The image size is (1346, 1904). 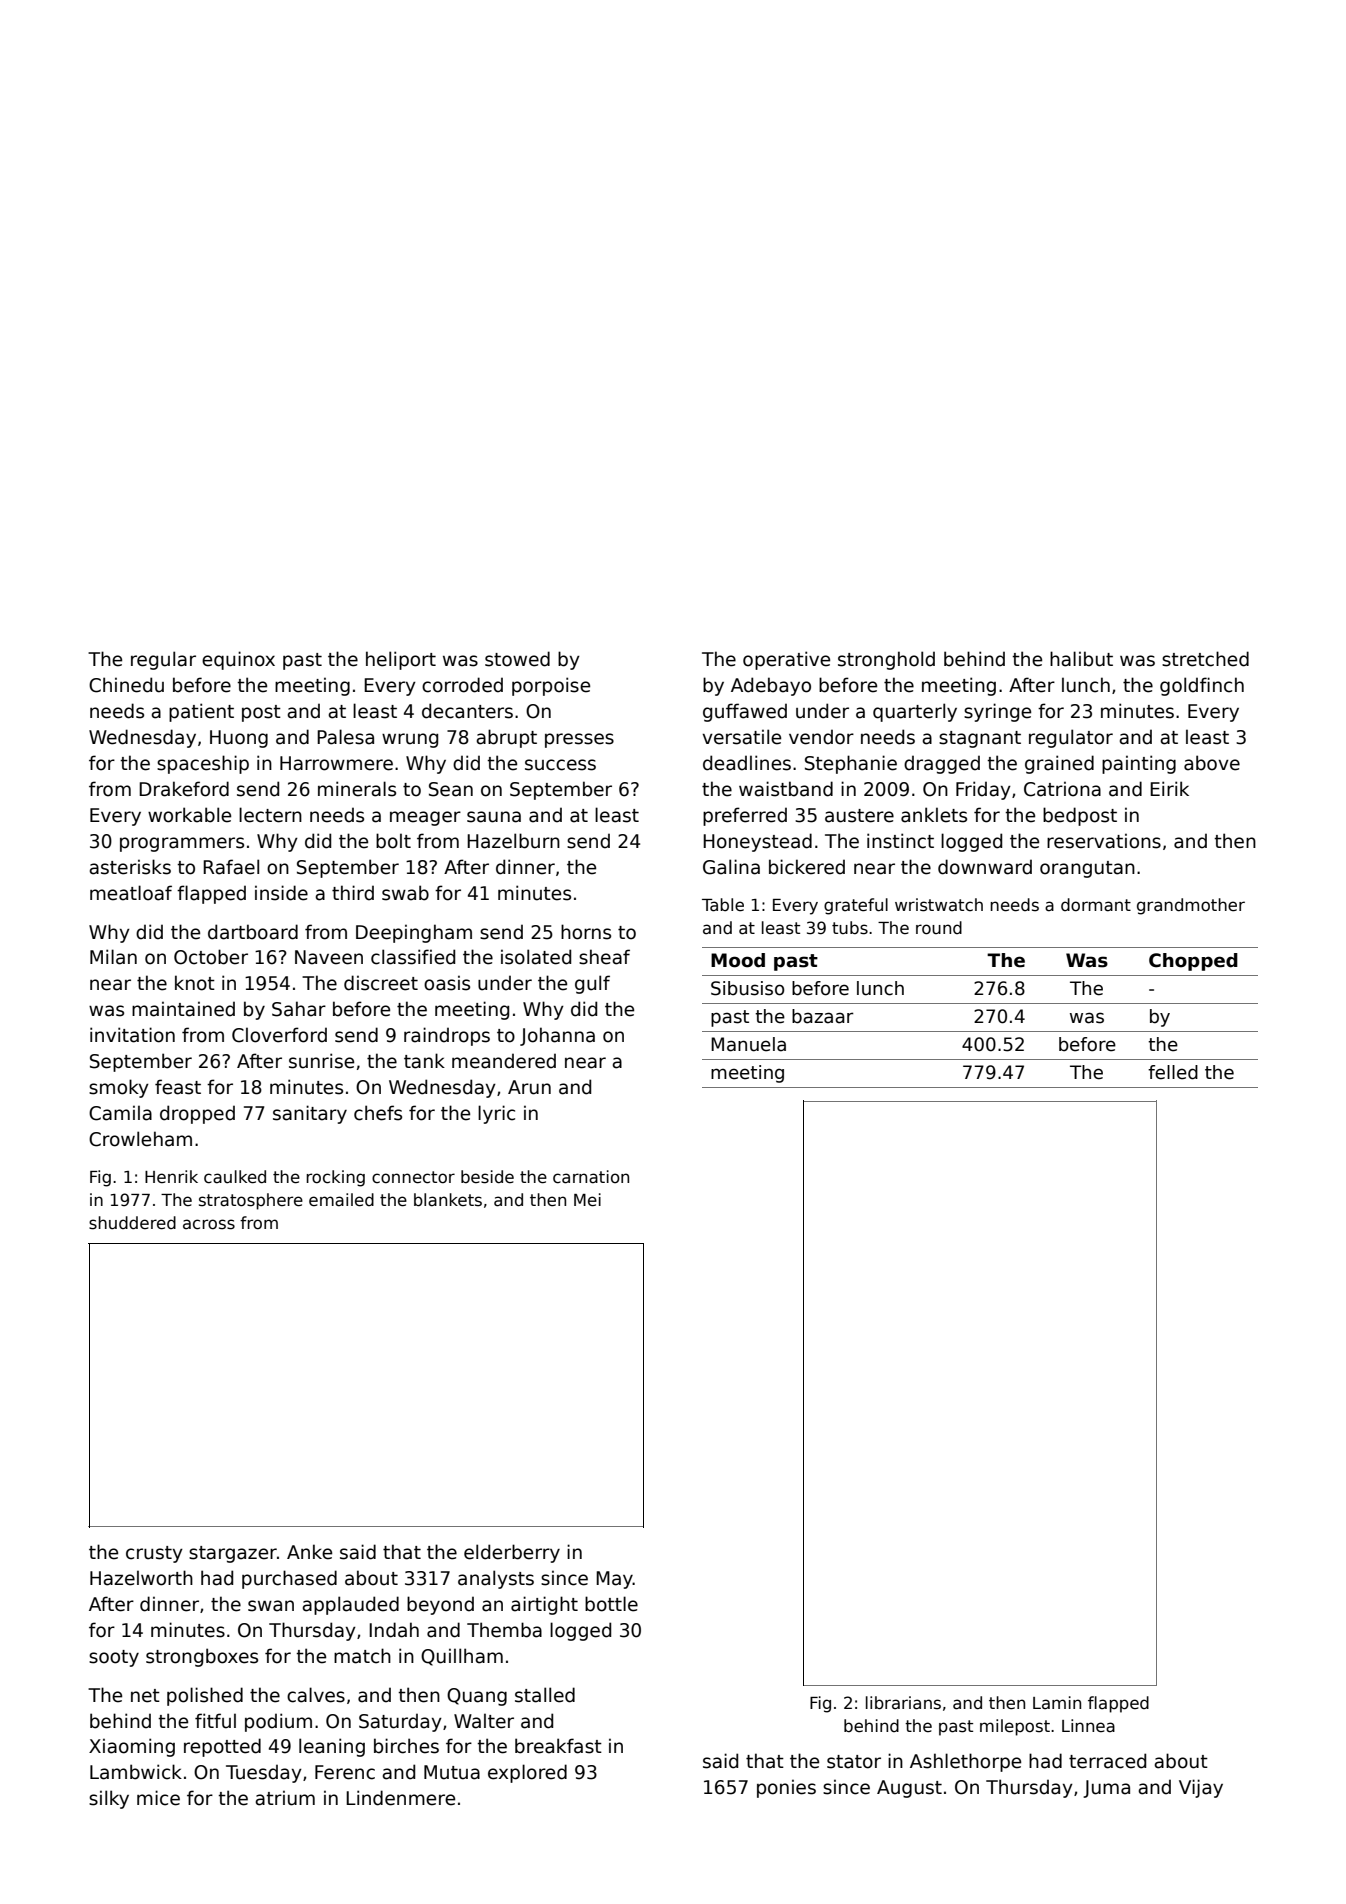 What do you see at coordinates (748, 1044) in the page?
I see `Manuela` at bounding box center [748, 1044].
